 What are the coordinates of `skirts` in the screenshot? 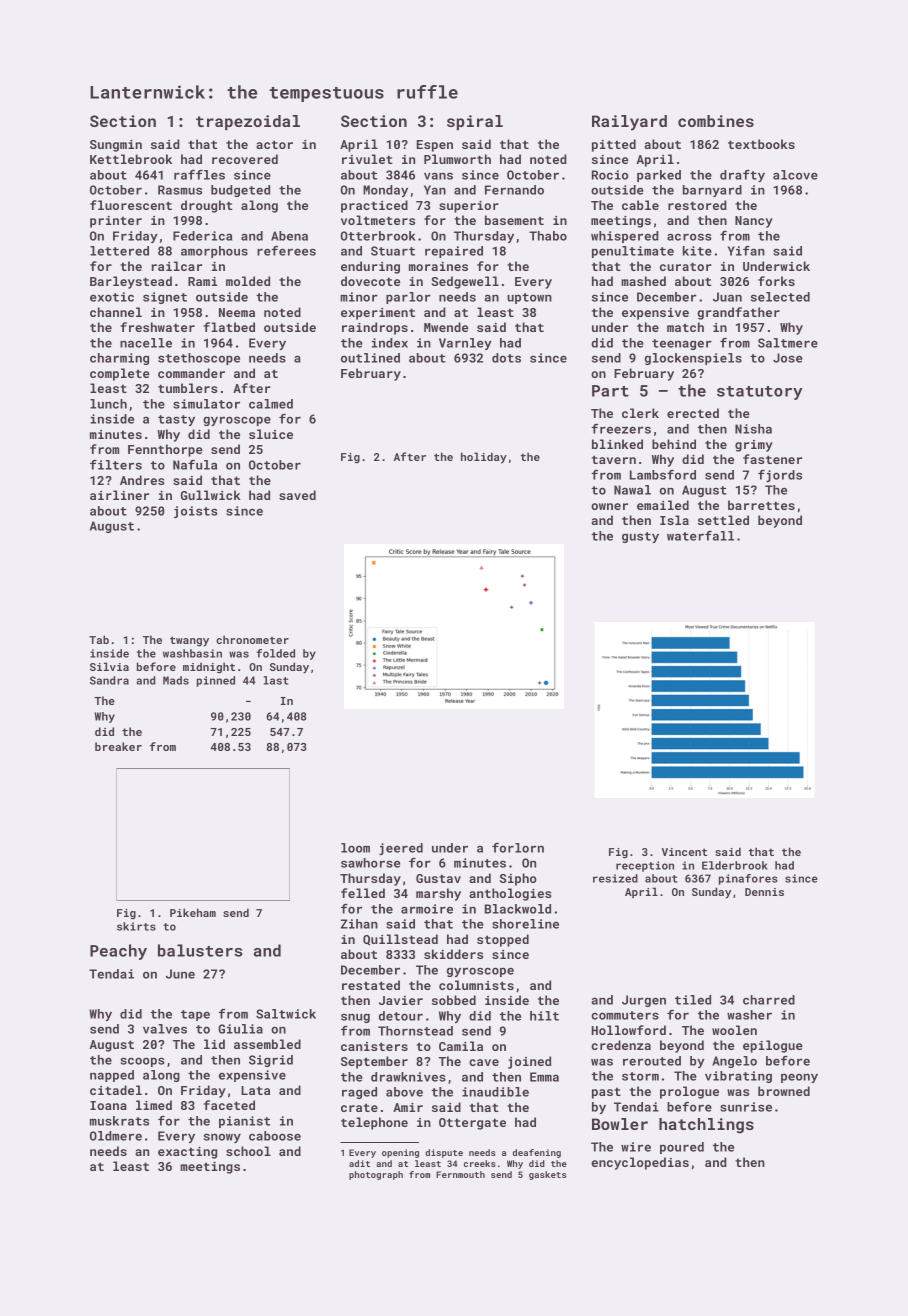 It's located at (136, 926).
